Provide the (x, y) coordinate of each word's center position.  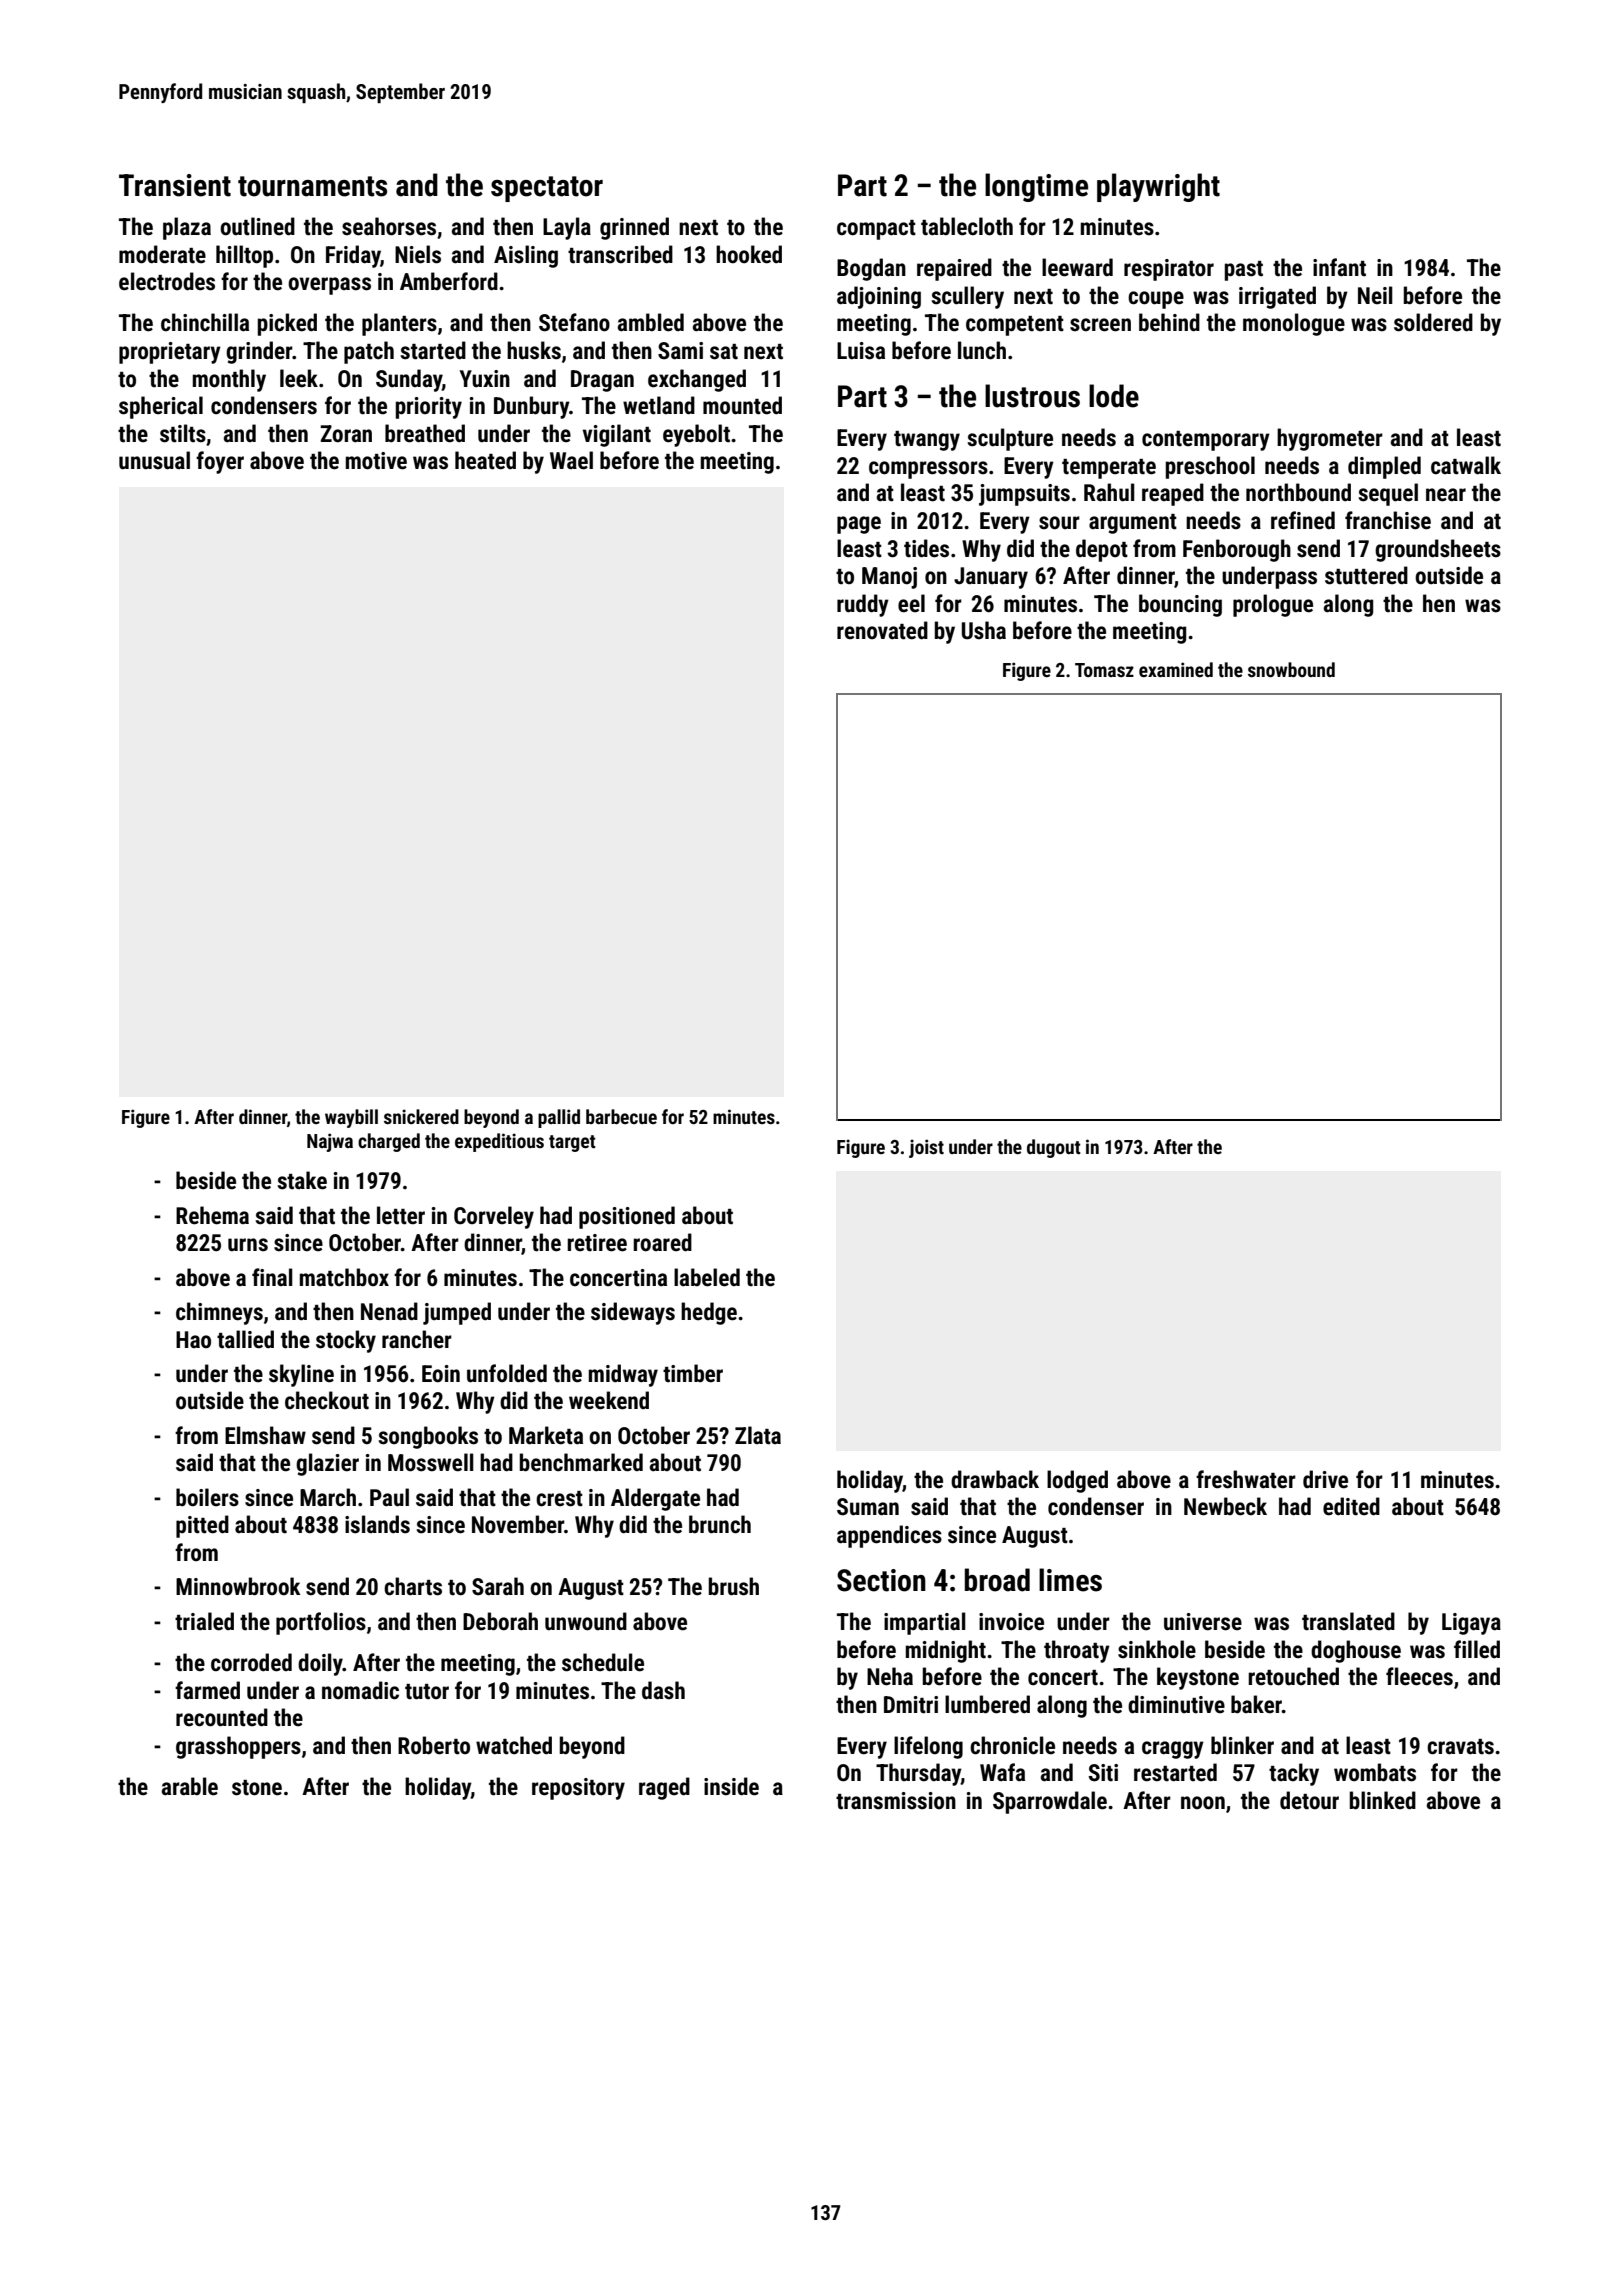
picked (287, 324)
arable (189, 1786)
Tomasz (1104, 670)
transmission (896, 1801)
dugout (1054, 1148)
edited (1351, 1506)
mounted (742, 405)
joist (926, 1148)
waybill (351, 1118)
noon (1203, 1803)
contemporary (1206, 441)
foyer (220, 462)
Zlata (758, 1435)
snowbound (1291, 669)
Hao (193, 1339)
